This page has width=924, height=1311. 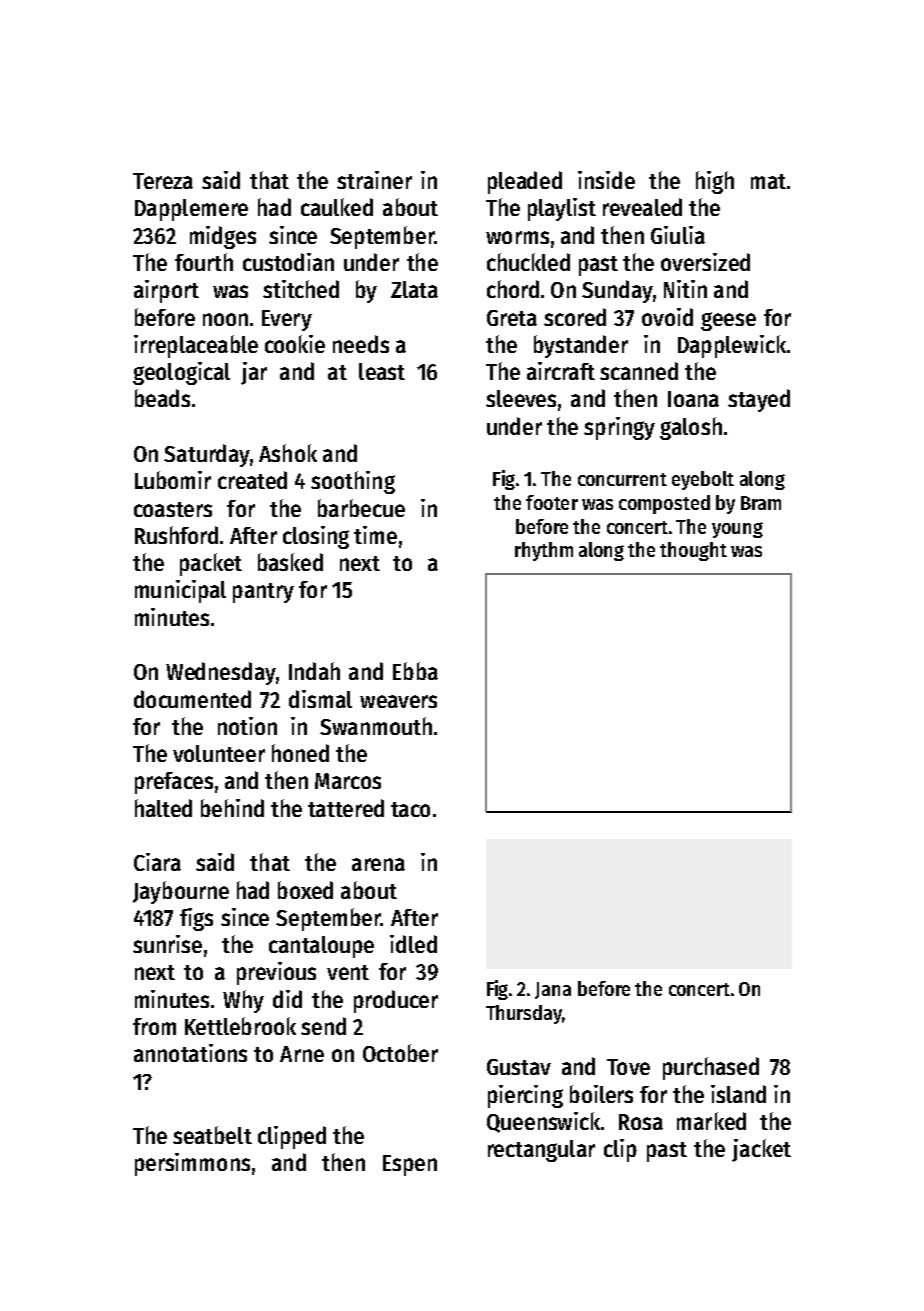 I want to click on strainer, so click(x=374, y=180).
